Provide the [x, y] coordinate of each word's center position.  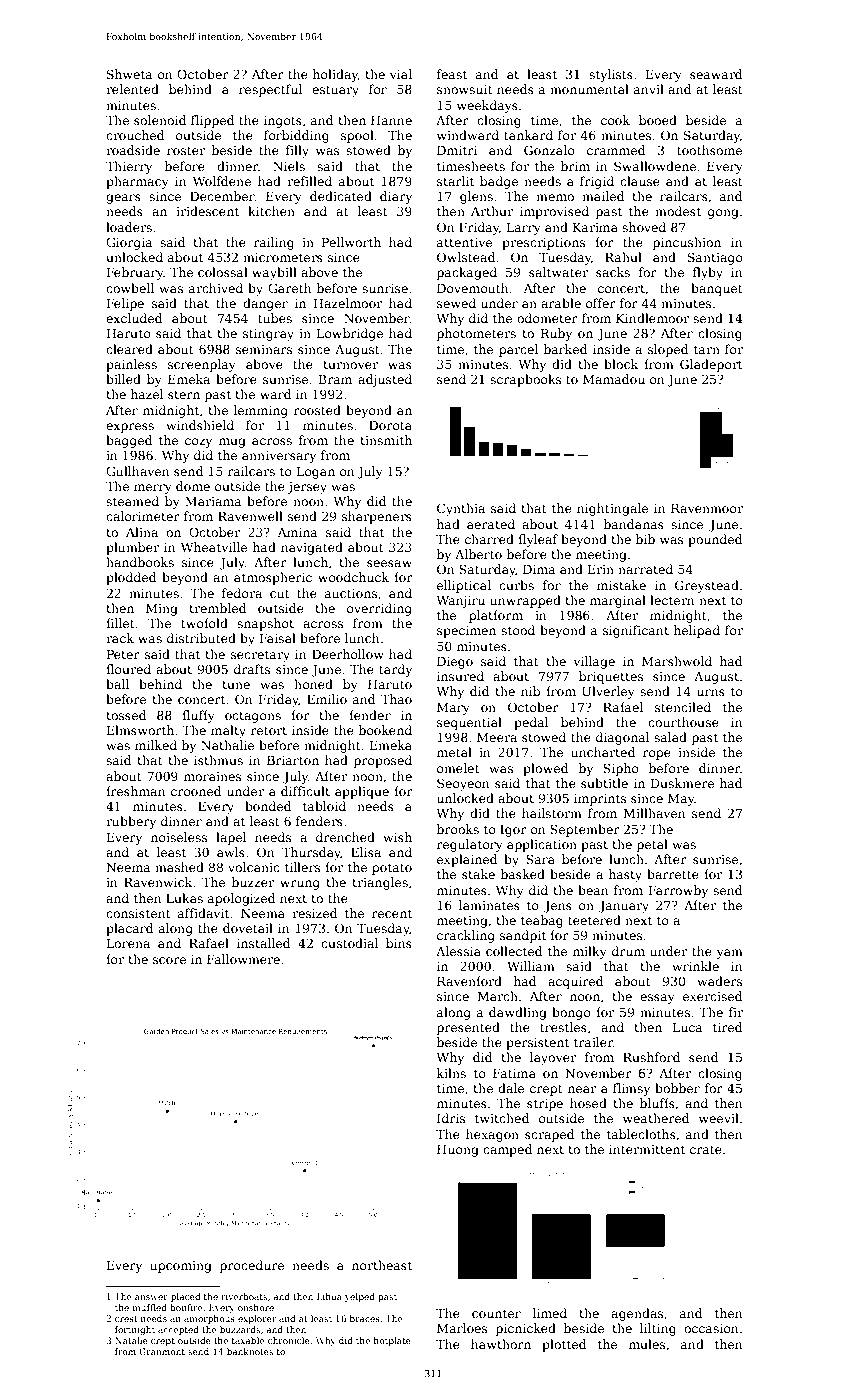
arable [561, 303]
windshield [200, 425]
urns [711, 692]
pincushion [687, 243]
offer [601, 303]
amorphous [209, 1319]
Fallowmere [243, 959]
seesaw [389, 563]
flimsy [631, 1089]
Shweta [130, 74]
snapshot [265, 624]
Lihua [329, 1296]
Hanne [391, 120]
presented [468, 1028]
